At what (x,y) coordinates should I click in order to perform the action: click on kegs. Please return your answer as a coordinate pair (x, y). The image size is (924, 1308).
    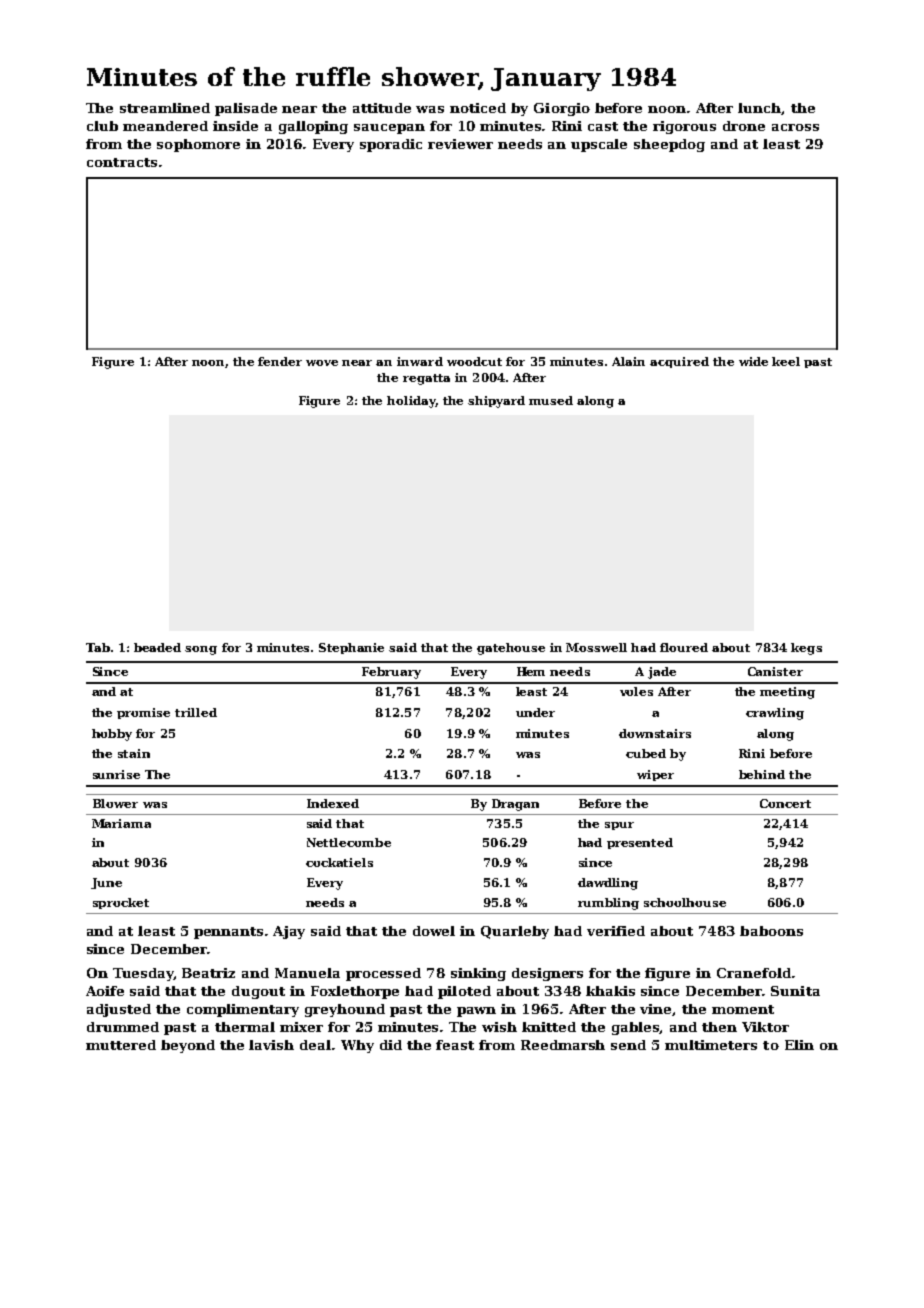
    Looking at the image, I should click on (806, 649).
